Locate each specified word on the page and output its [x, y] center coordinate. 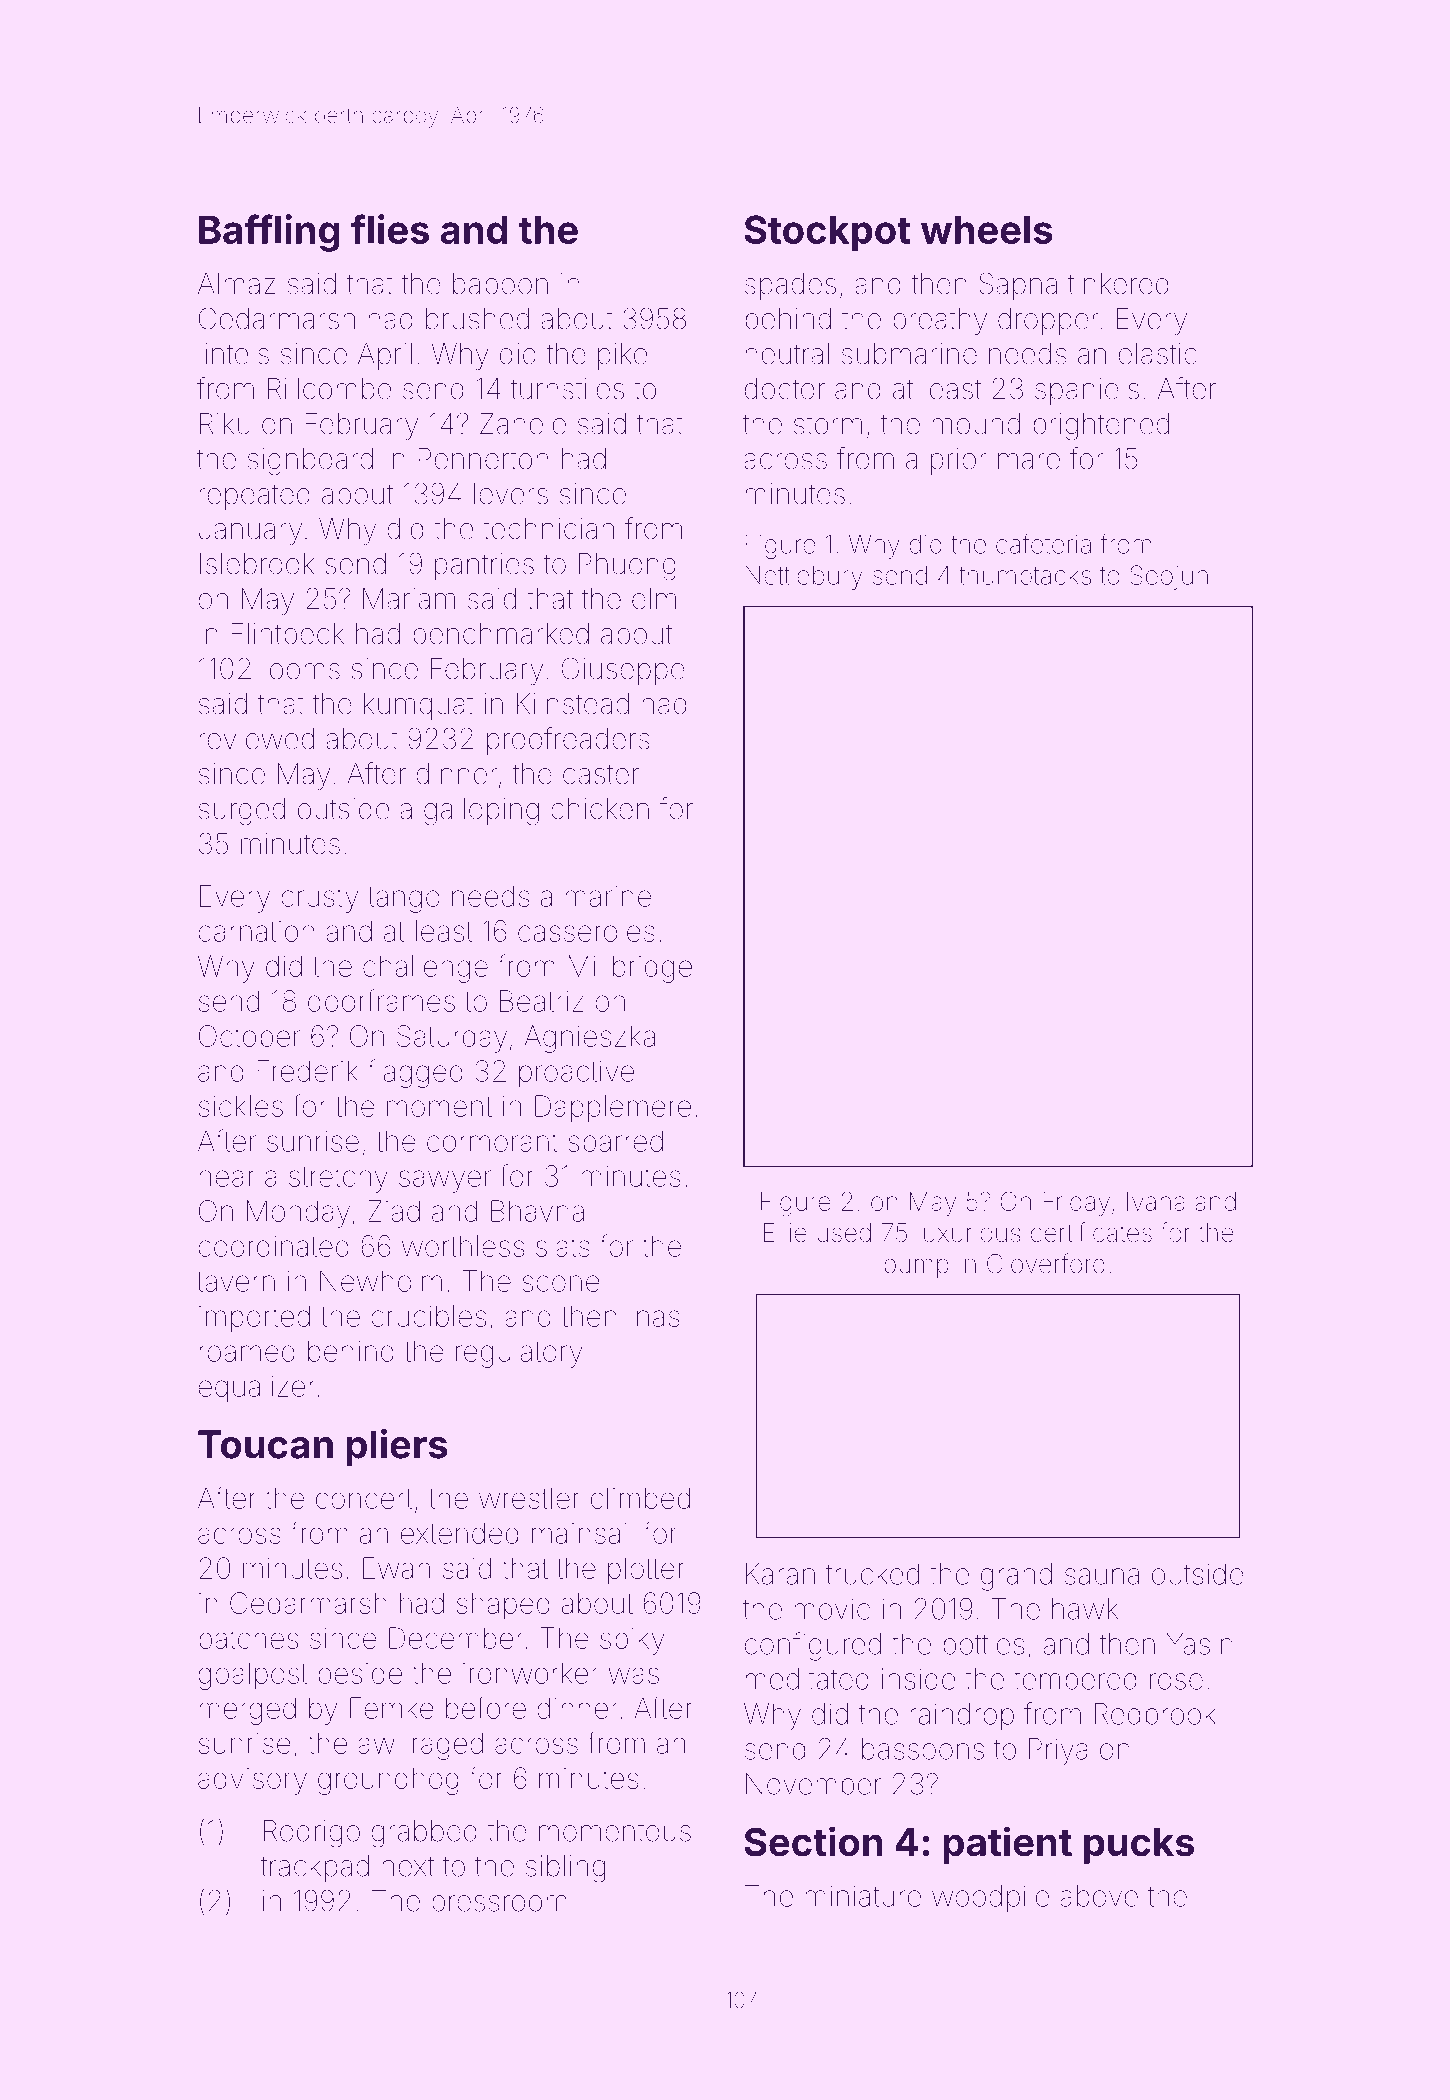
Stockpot [827, 233]
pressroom [499, 1906]
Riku [225, 424]
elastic [1157, 353]
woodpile [990, 1898]
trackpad [315, 1868]
